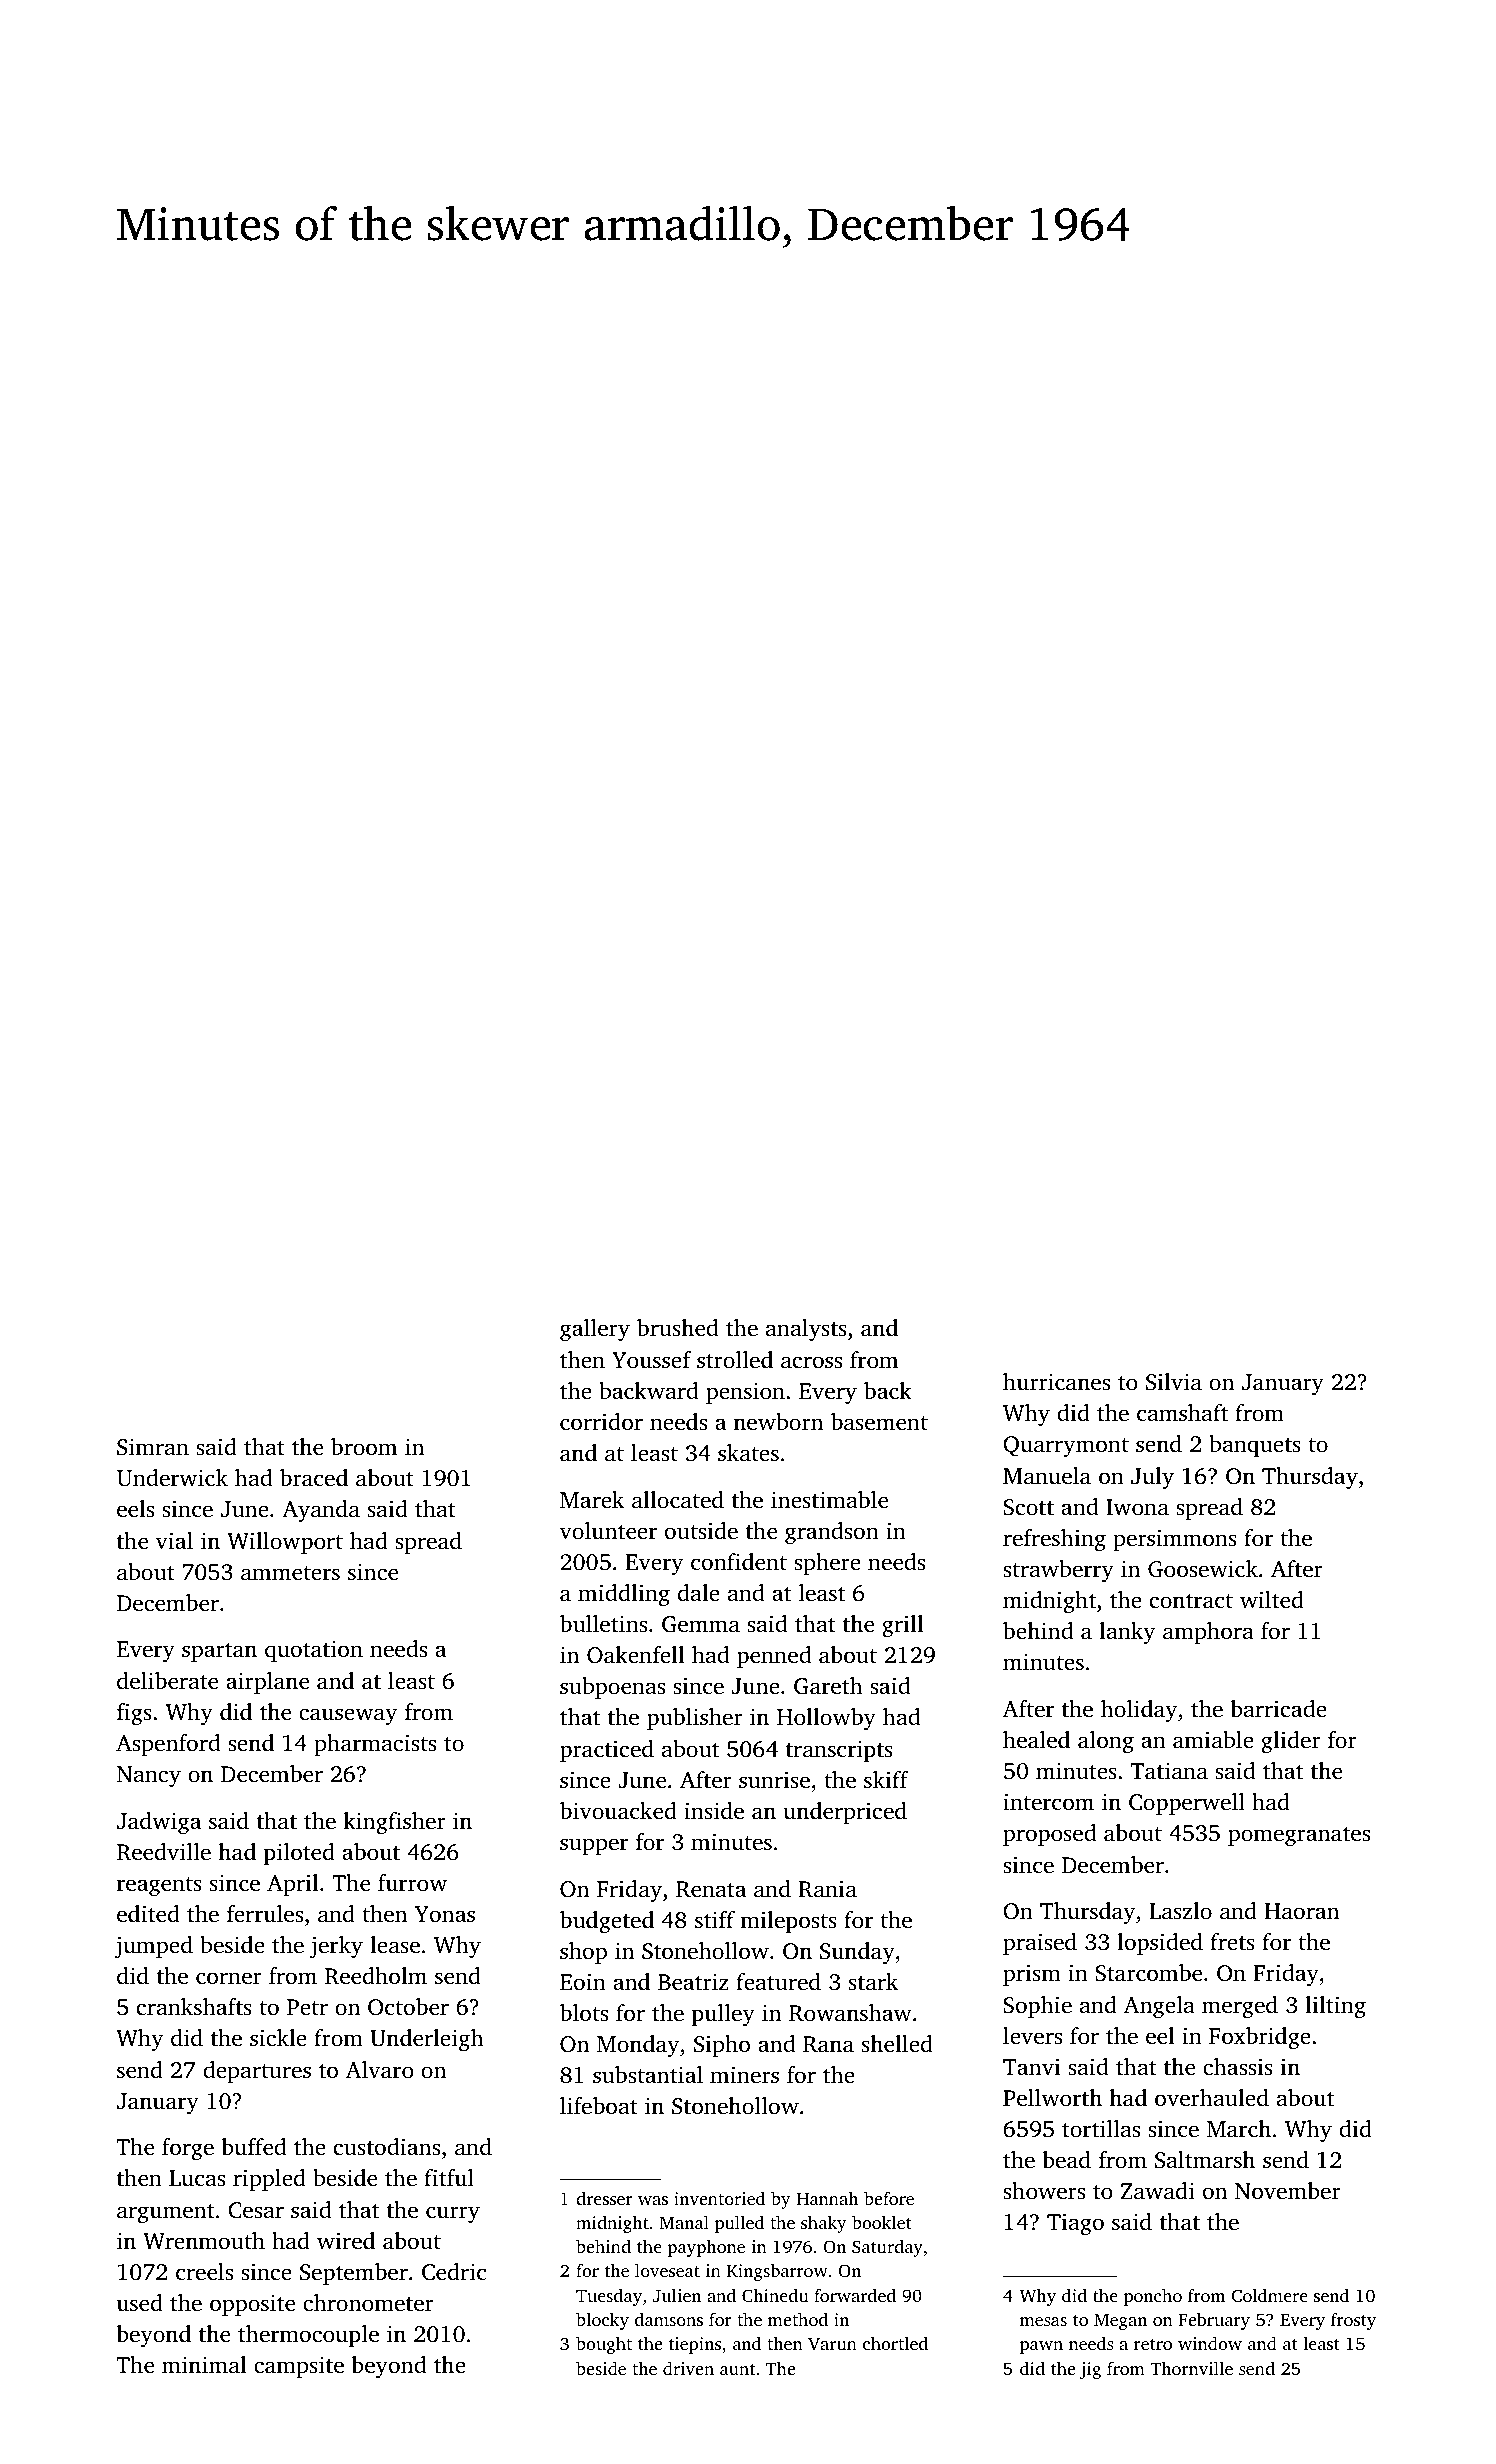 This image has width=1496, height=2464. I want to click on chassis, so click(1238, 2066).
